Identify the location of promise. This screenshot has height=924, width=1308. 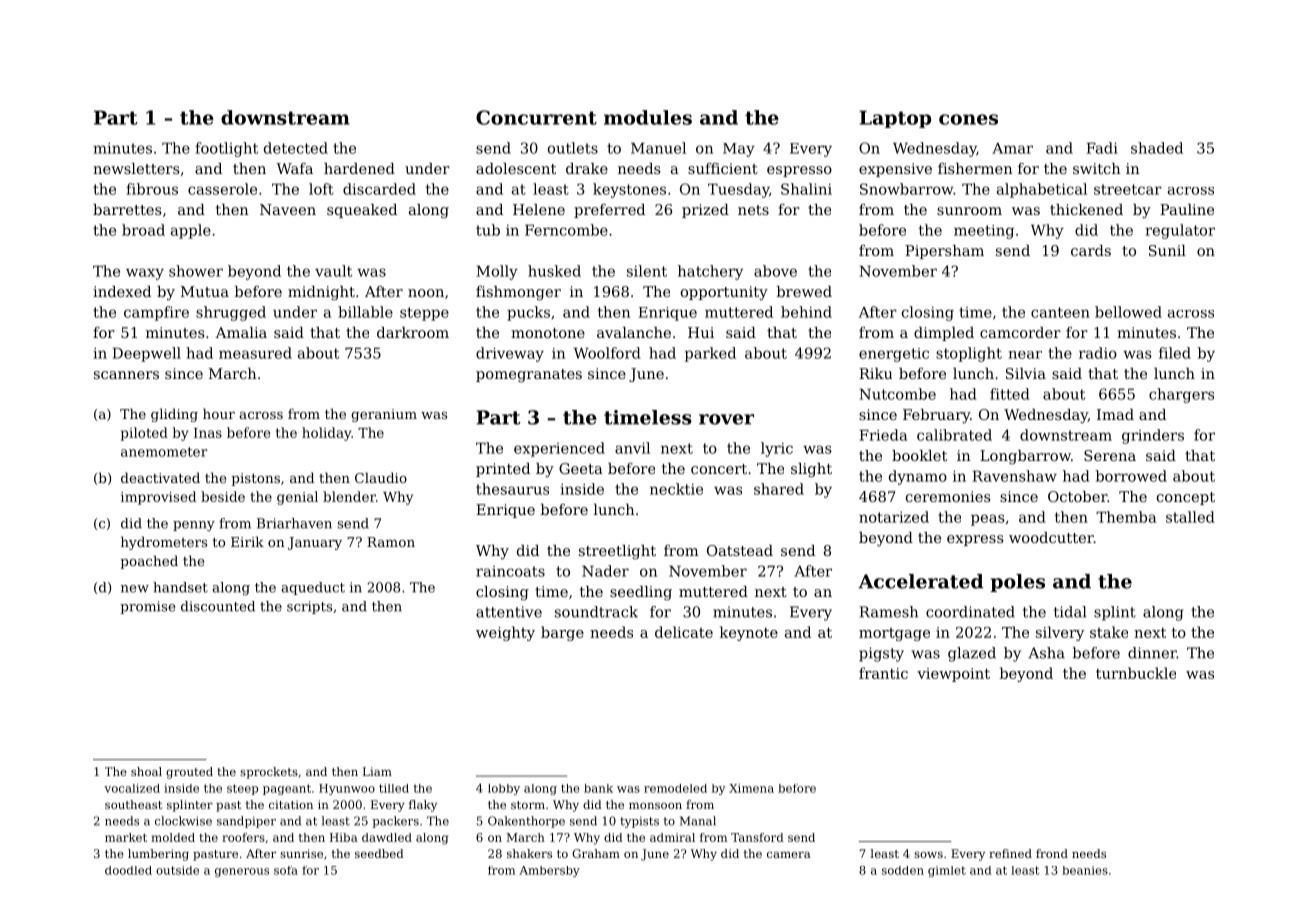
(148, 607).
